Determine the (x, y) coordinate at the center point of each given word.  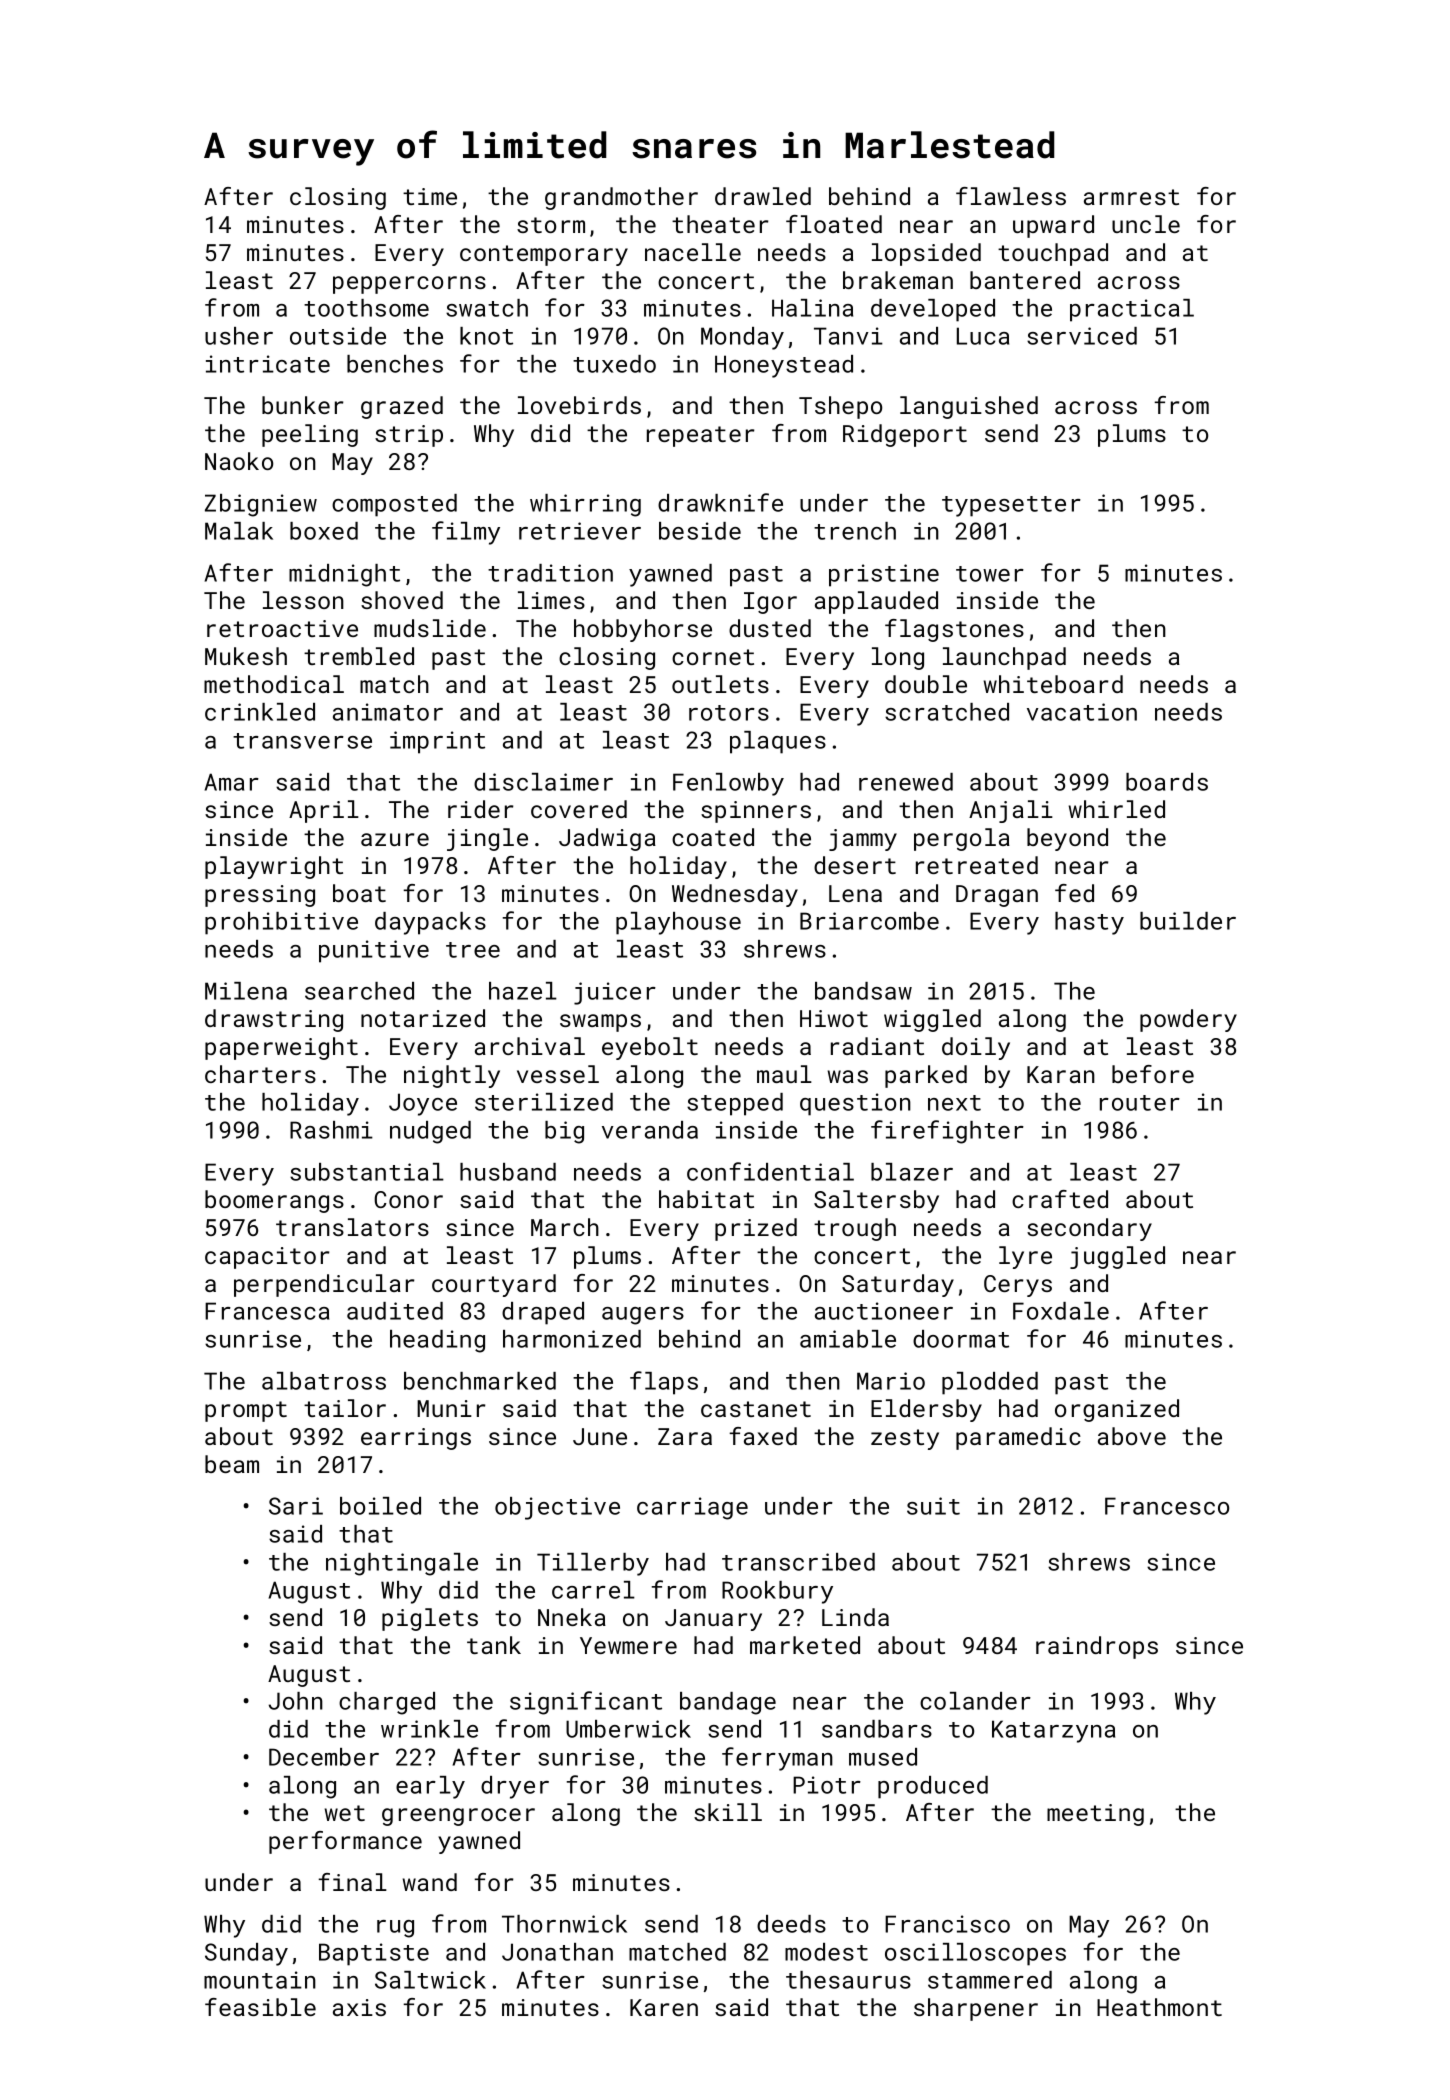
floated (834, 224)
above (1132, 1436)
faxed (763, 1436)
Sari (296, 1506)
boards (1167, 782)
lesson (303, 600)
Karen (664, 2007)
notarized (423, 1018)
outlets (720, 684)
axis (359, 2007)
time (430, 196)
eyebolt (650, 1048)
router (1140, 1103)
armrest (1131, 197)
